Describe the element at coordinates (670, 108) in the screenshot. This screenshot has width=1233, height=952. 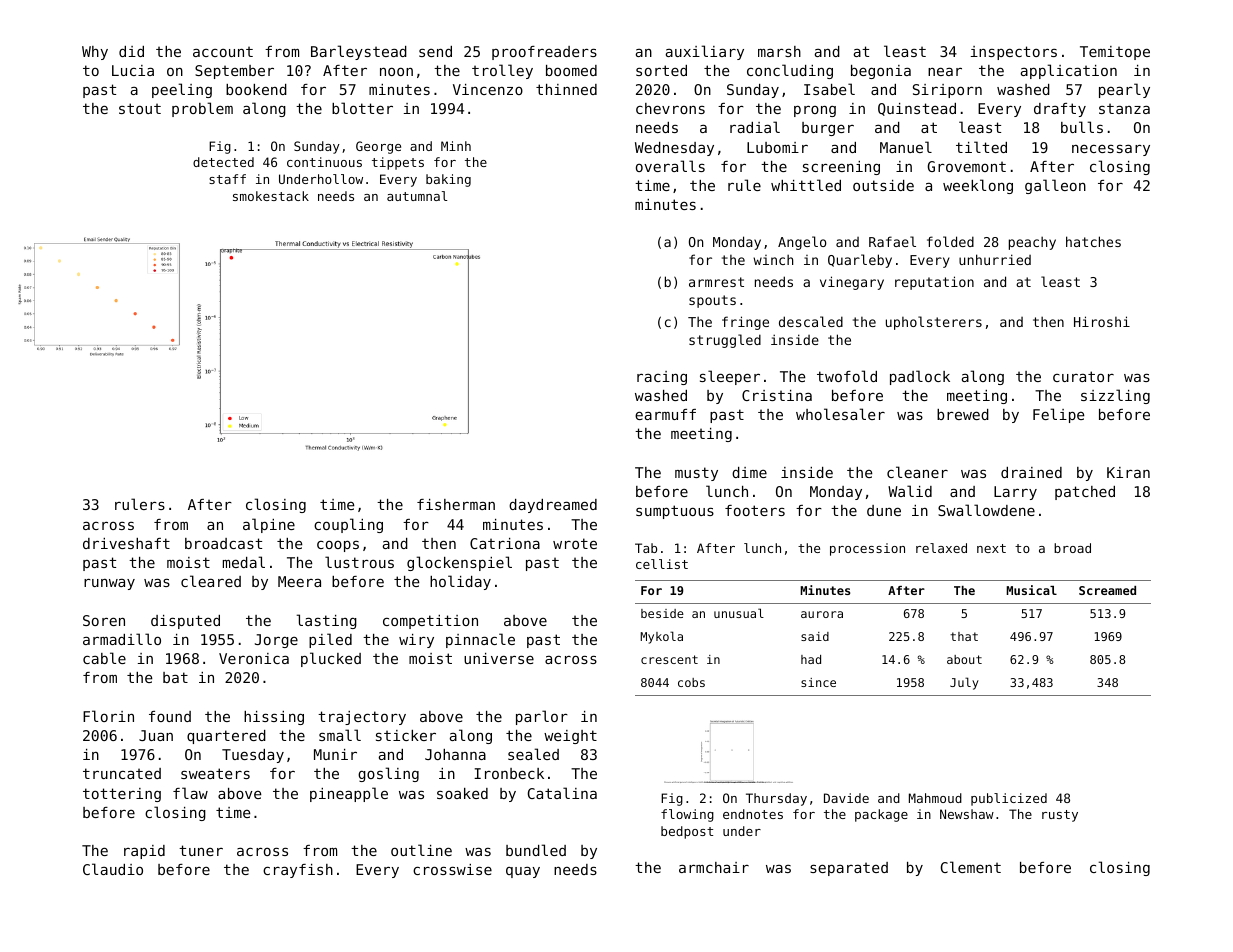
I see `chevrons` at that location.
